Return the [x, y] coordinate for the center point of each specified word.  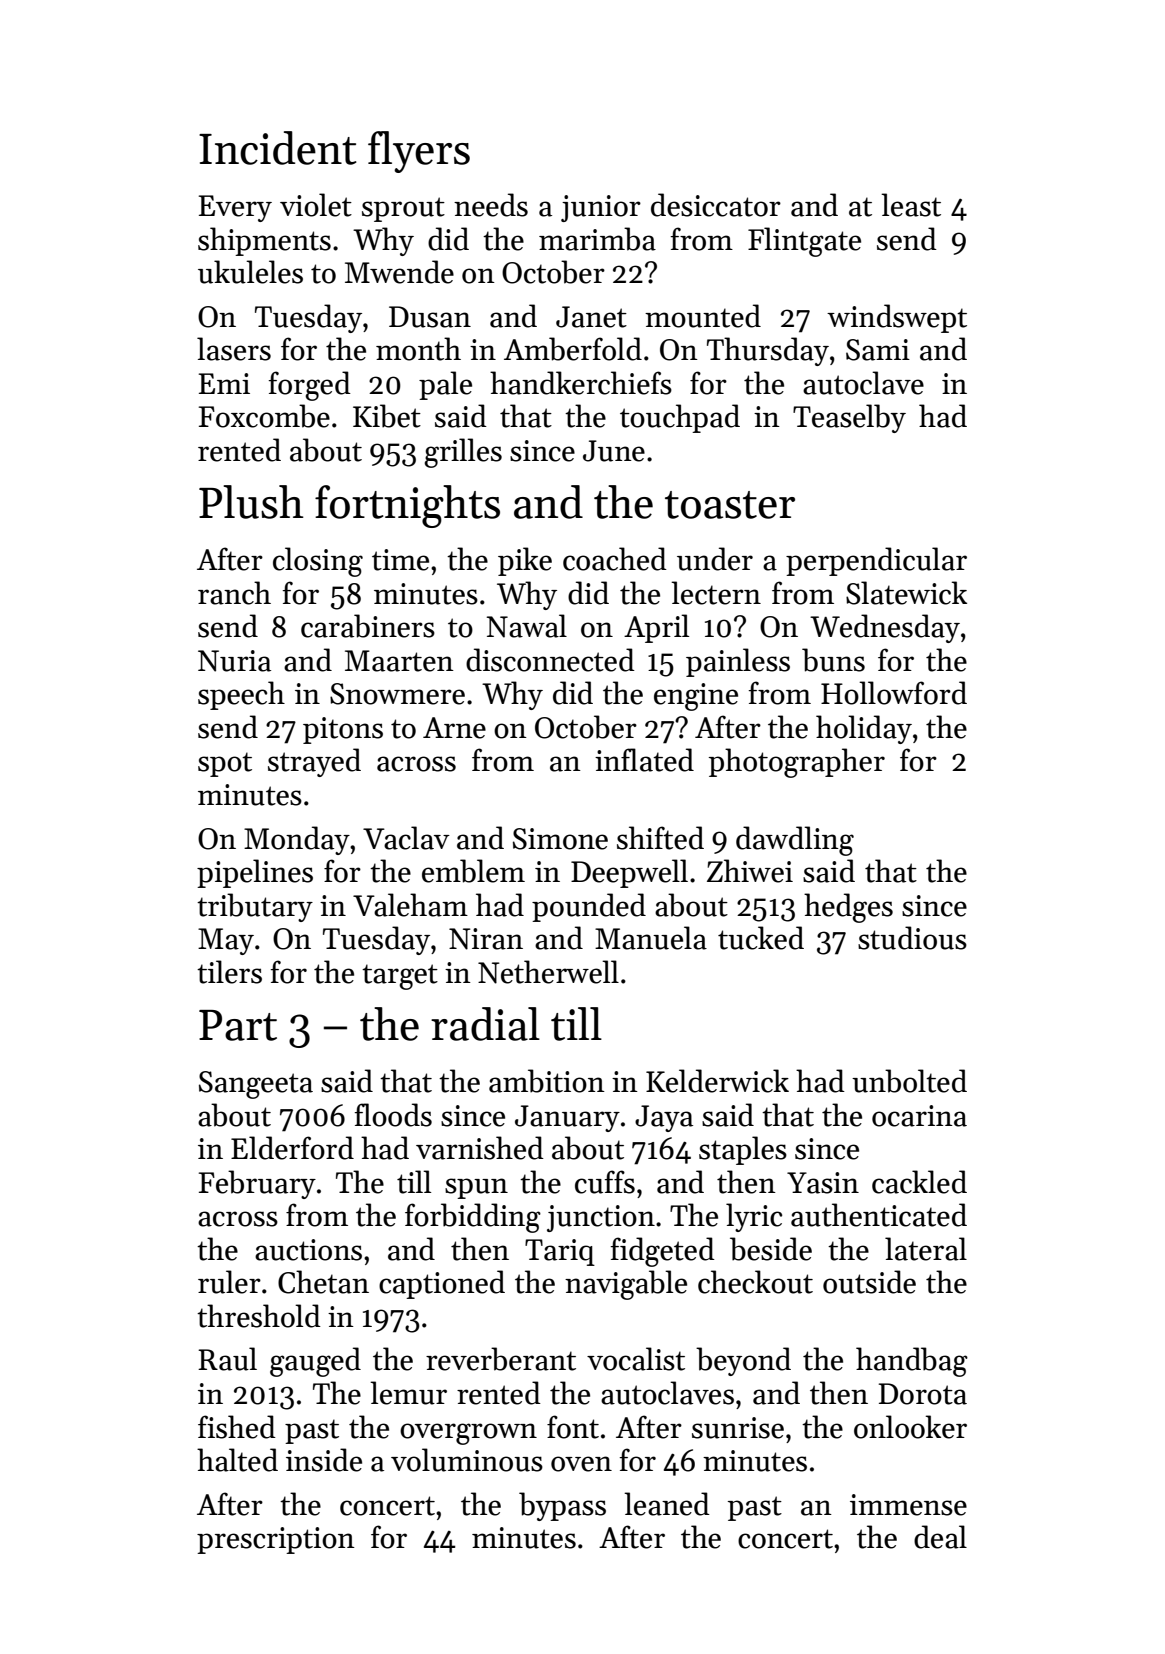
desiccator [716, 205]
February [257, 1184]
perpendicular [876, 561]
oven [581, 1464]
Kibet [387, 416]
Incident [278, 148]
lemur [408, 1393]
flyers [419, 152]
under [715, 559]
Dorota [923, 1394]
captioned [442, 1284]
